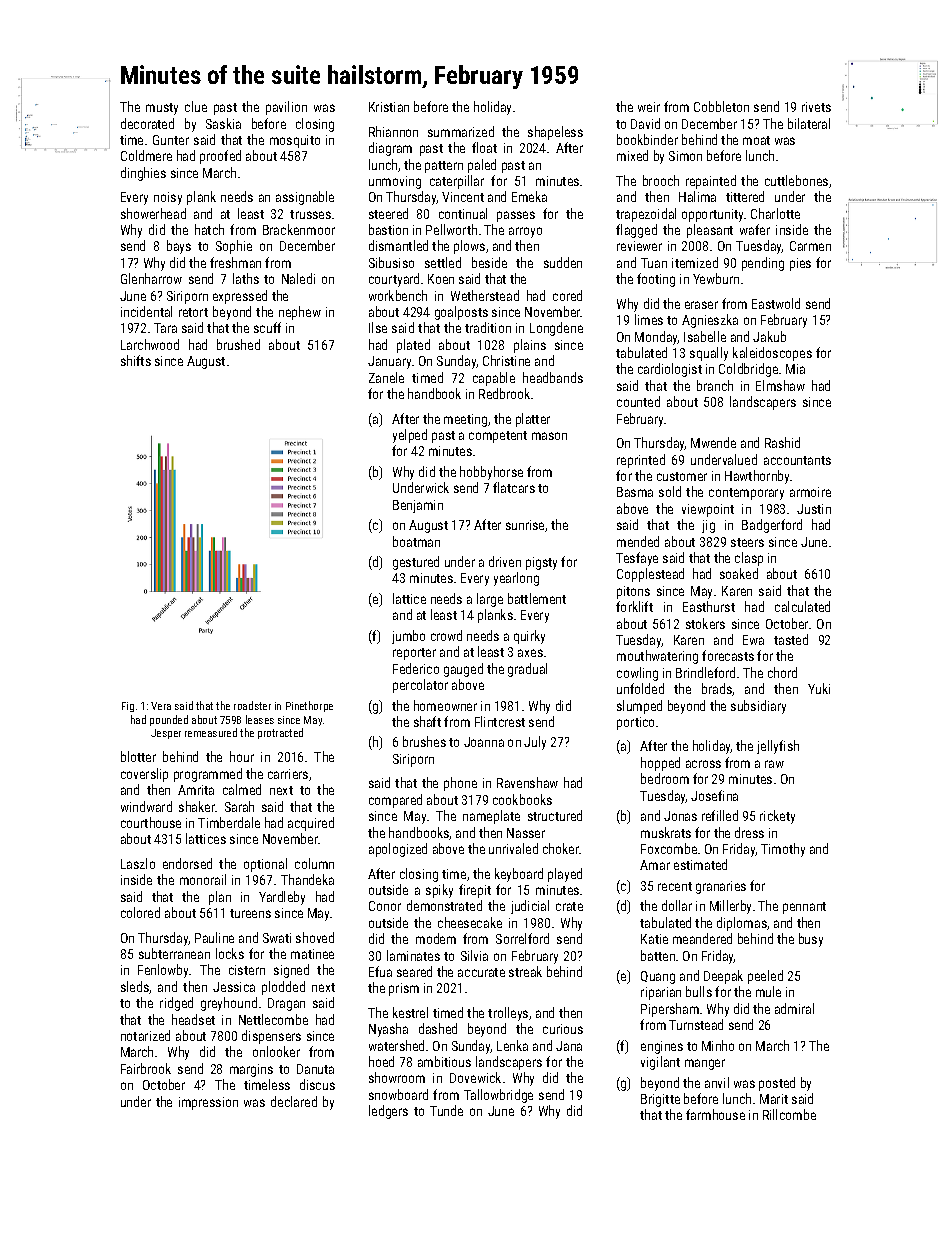 This screenshot has width=952, height=1233. What do you see at coordinates (208, 1103) in the screenshot?
I see `impression` at bounding box center [208, 1103].
